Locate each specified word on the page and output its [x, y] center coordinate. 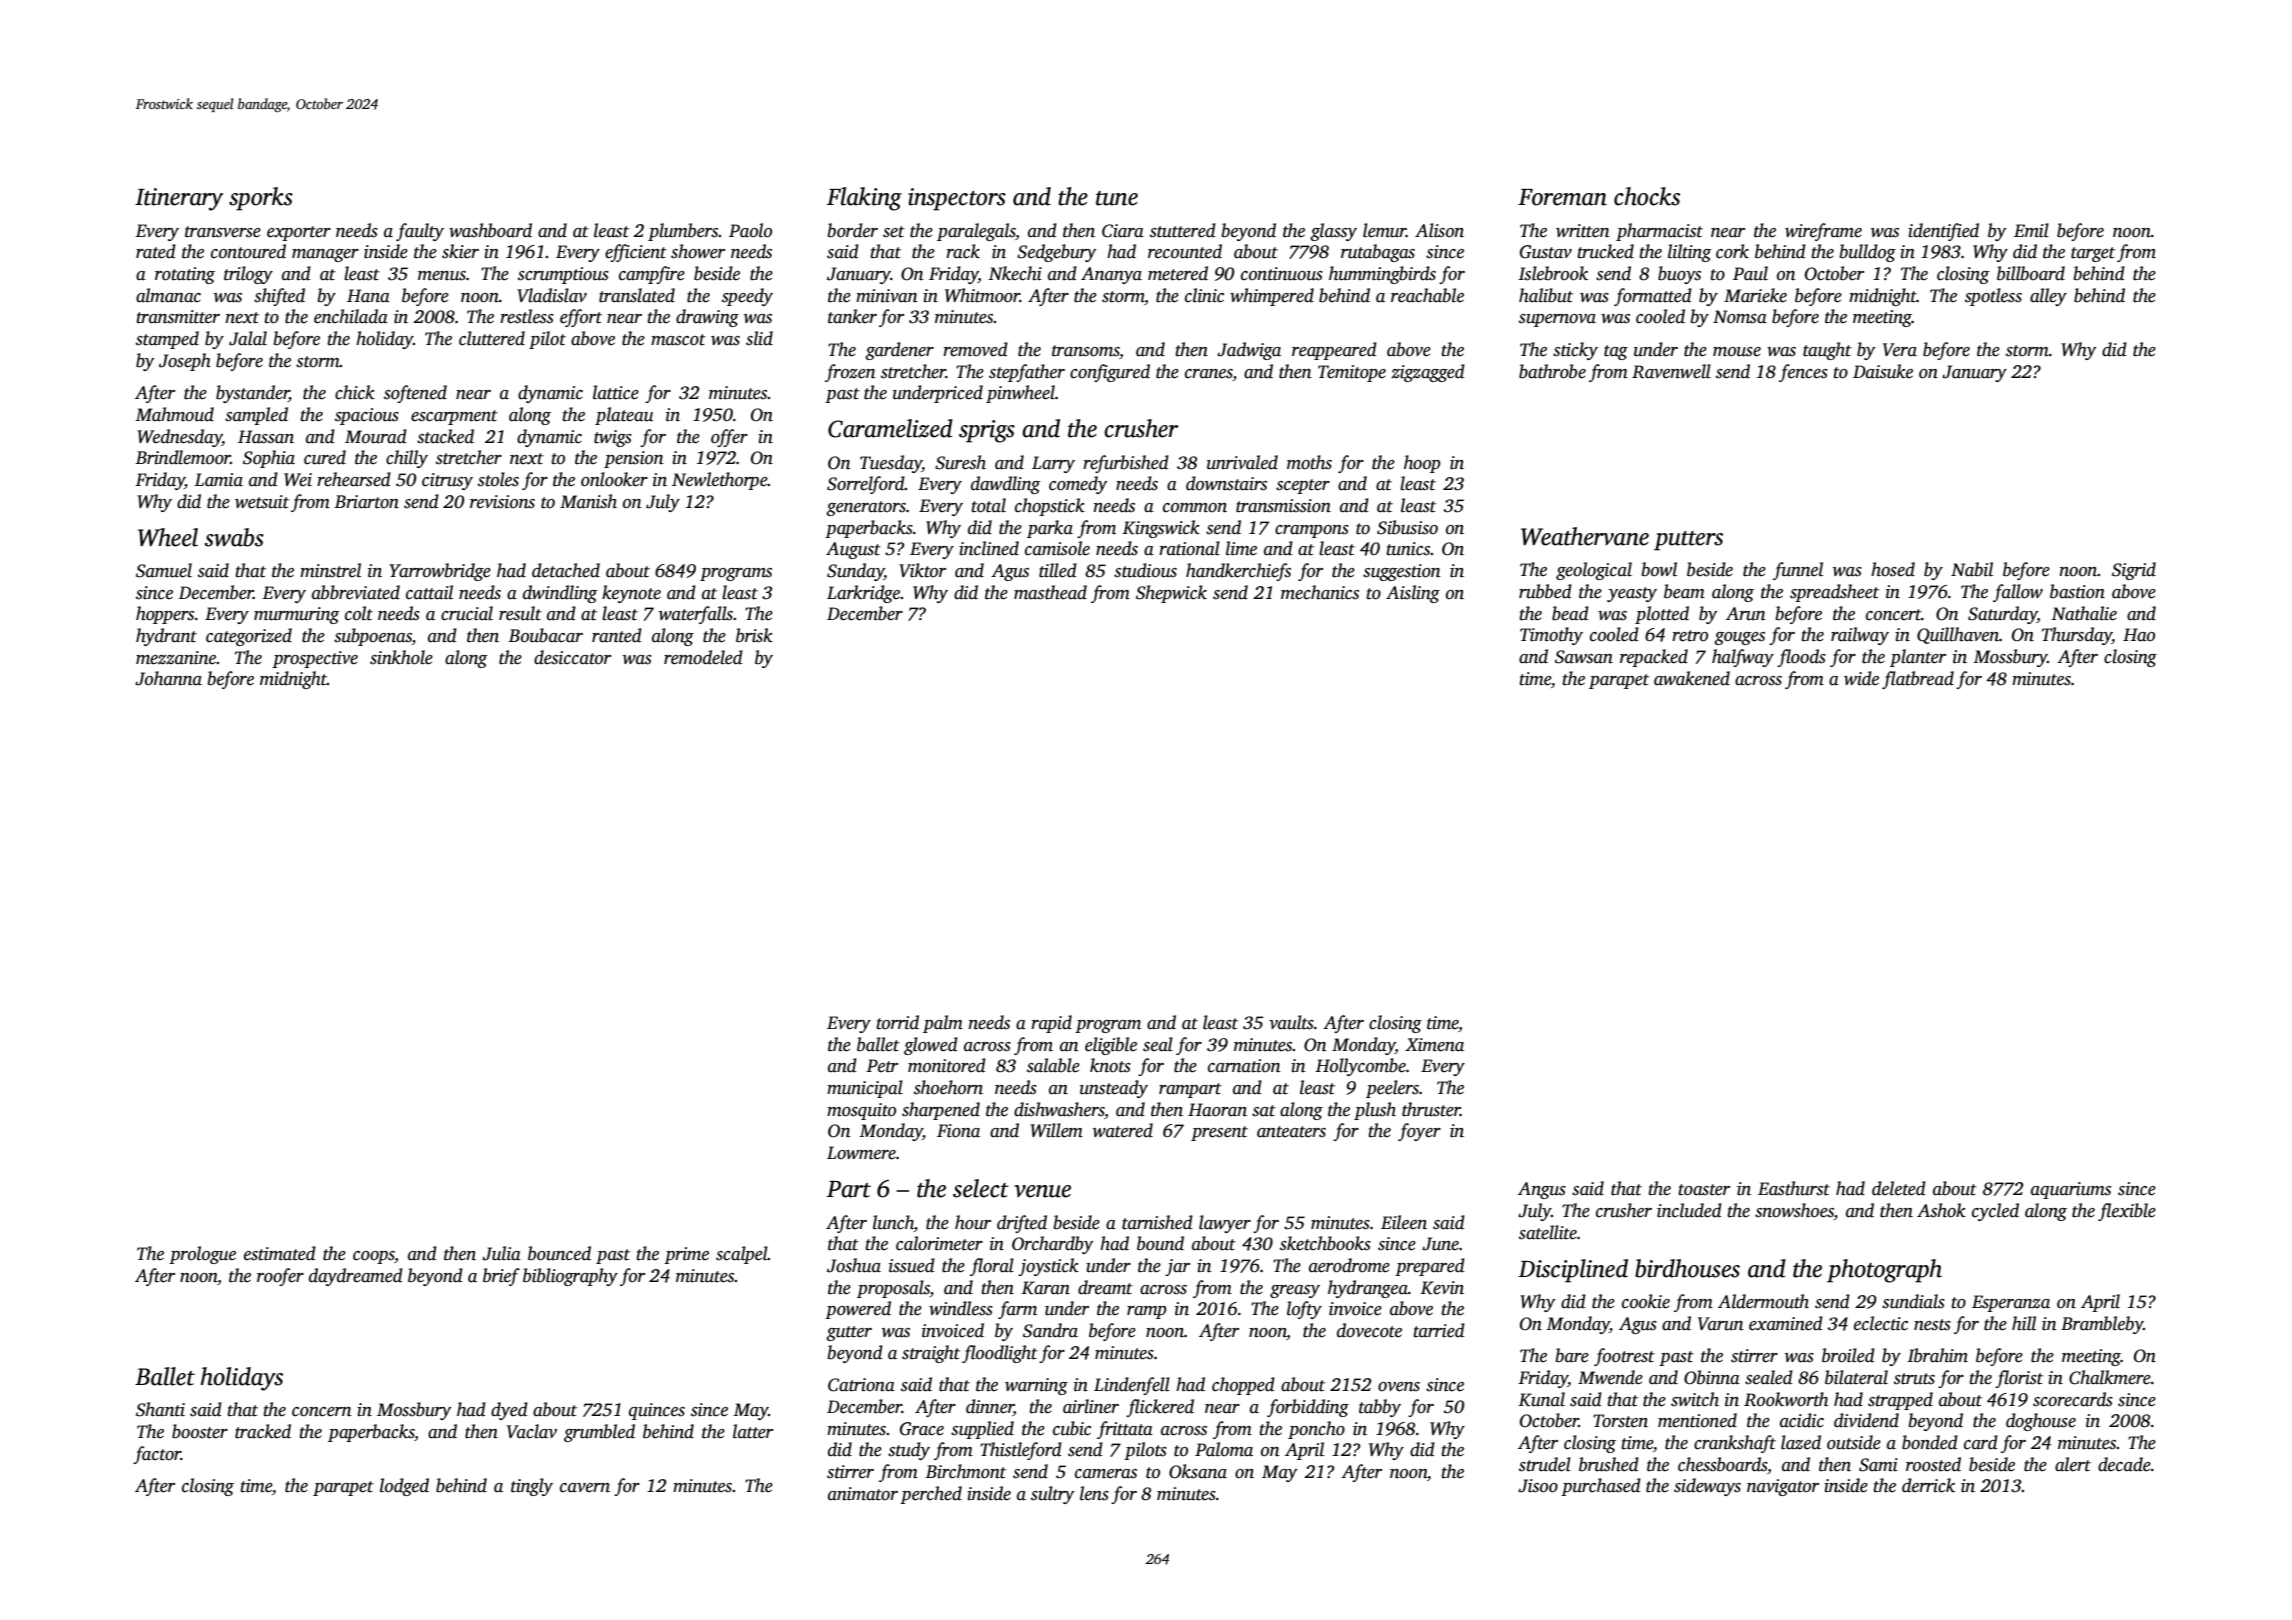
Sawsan [1584, 657]
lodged [404, 1487]
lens [1094, 1493]
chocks [1647, 196]
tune [1117, 198]
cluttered [492, 338]
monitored [947, 1065]
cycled [1995, 1212]
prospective [315, 659]
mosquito [861, 1111]
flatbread [1918, 680]
